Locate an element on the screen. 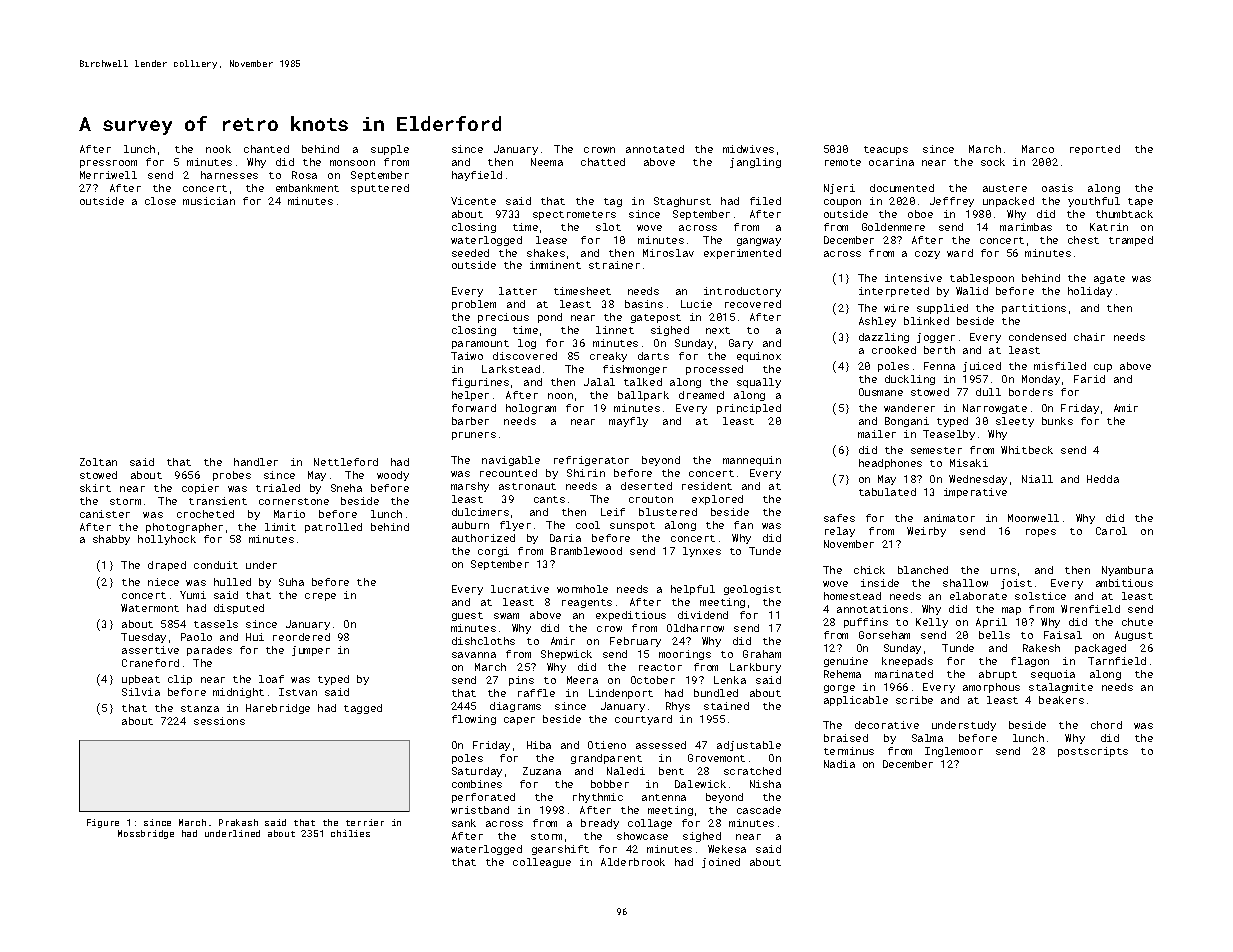  harnesses is located at coordinates (229, 175).
